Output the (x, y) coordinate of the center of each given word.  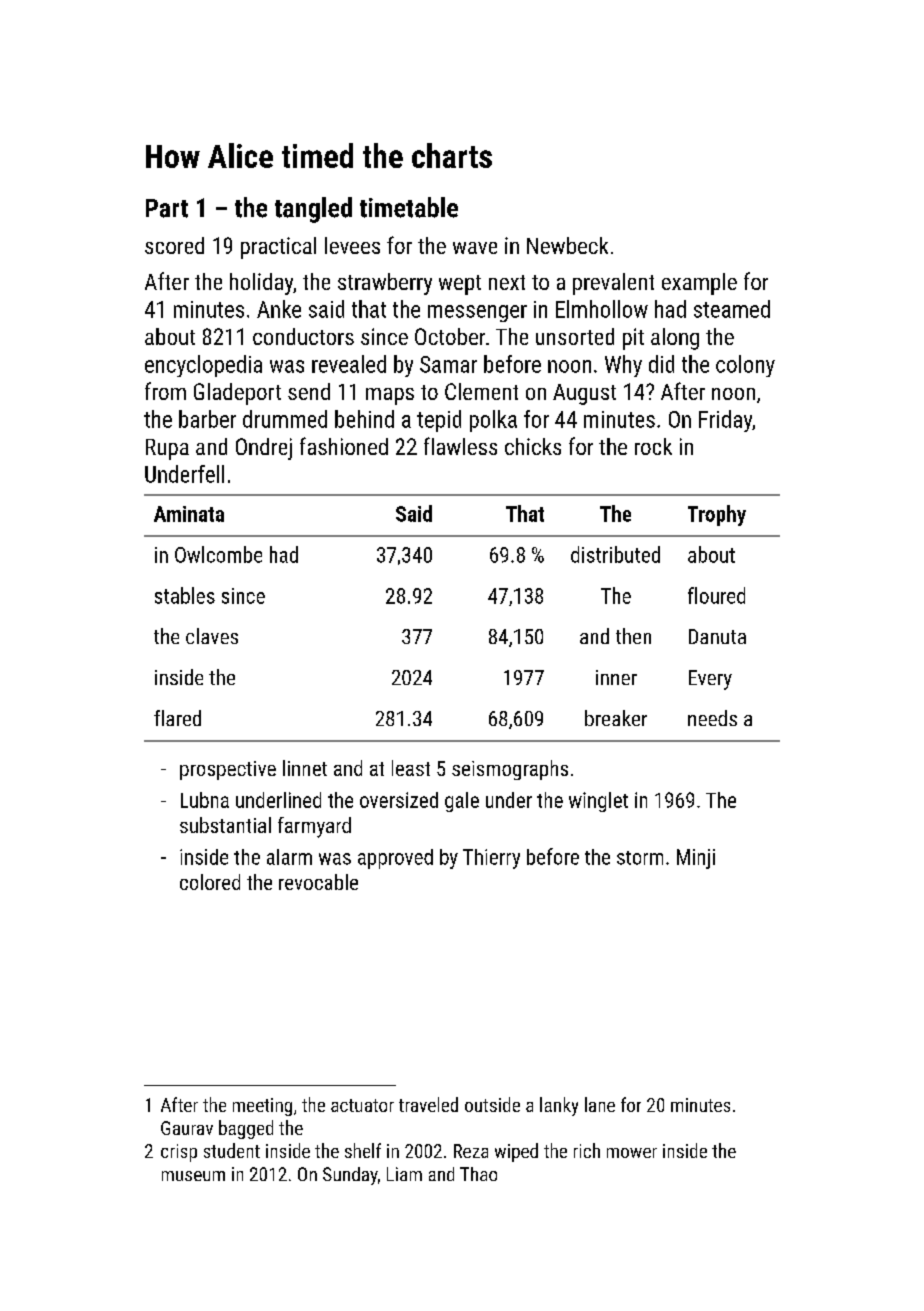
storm (640, 858)
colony (745, 366)
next (507, 282)
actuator (362, 1105)
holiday (261, 284)
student (232, 1150)
